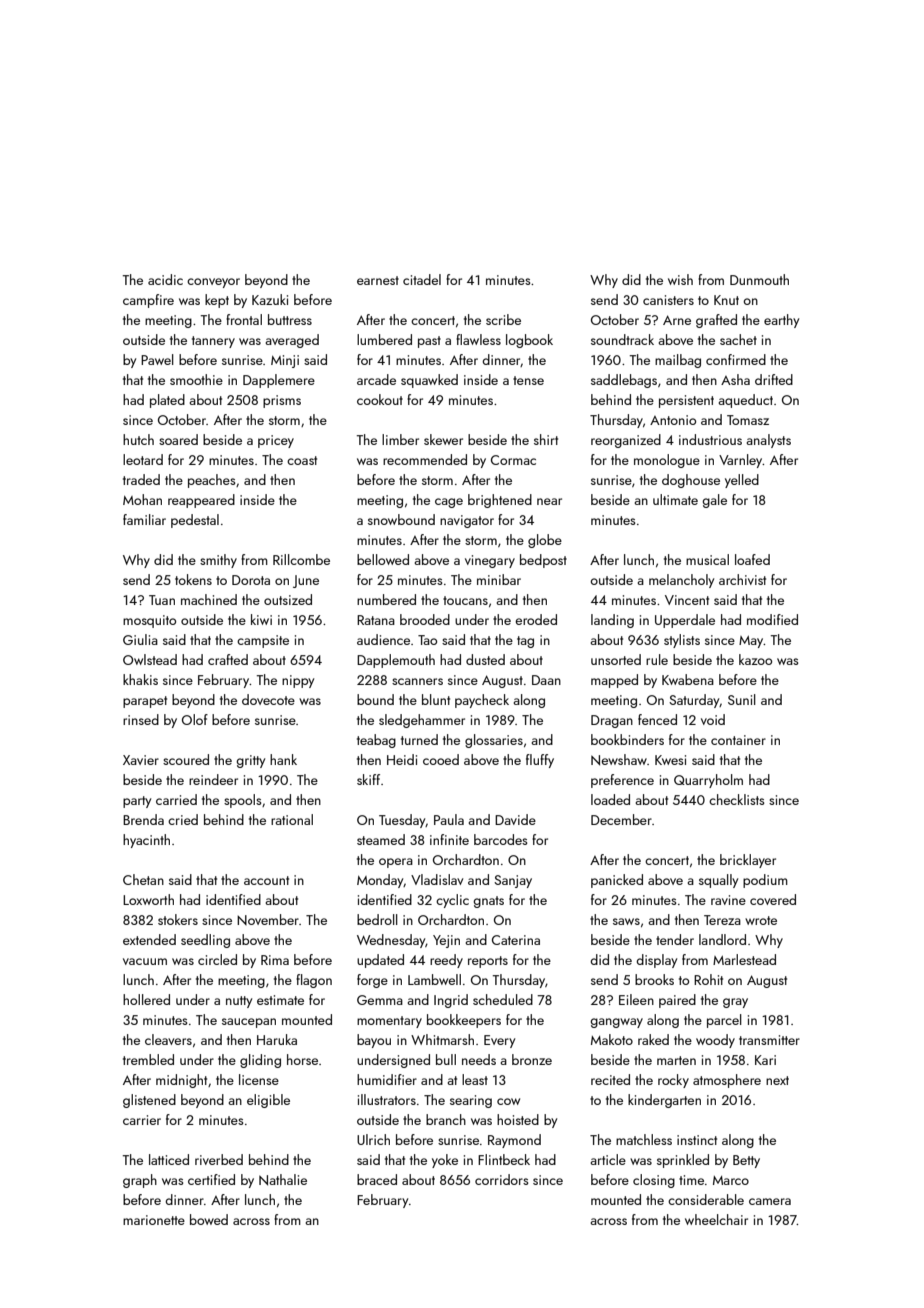  What do you see at coordinates (154, 1220) in the image?
I see `marionette` at bounding box center [154, 1220].
